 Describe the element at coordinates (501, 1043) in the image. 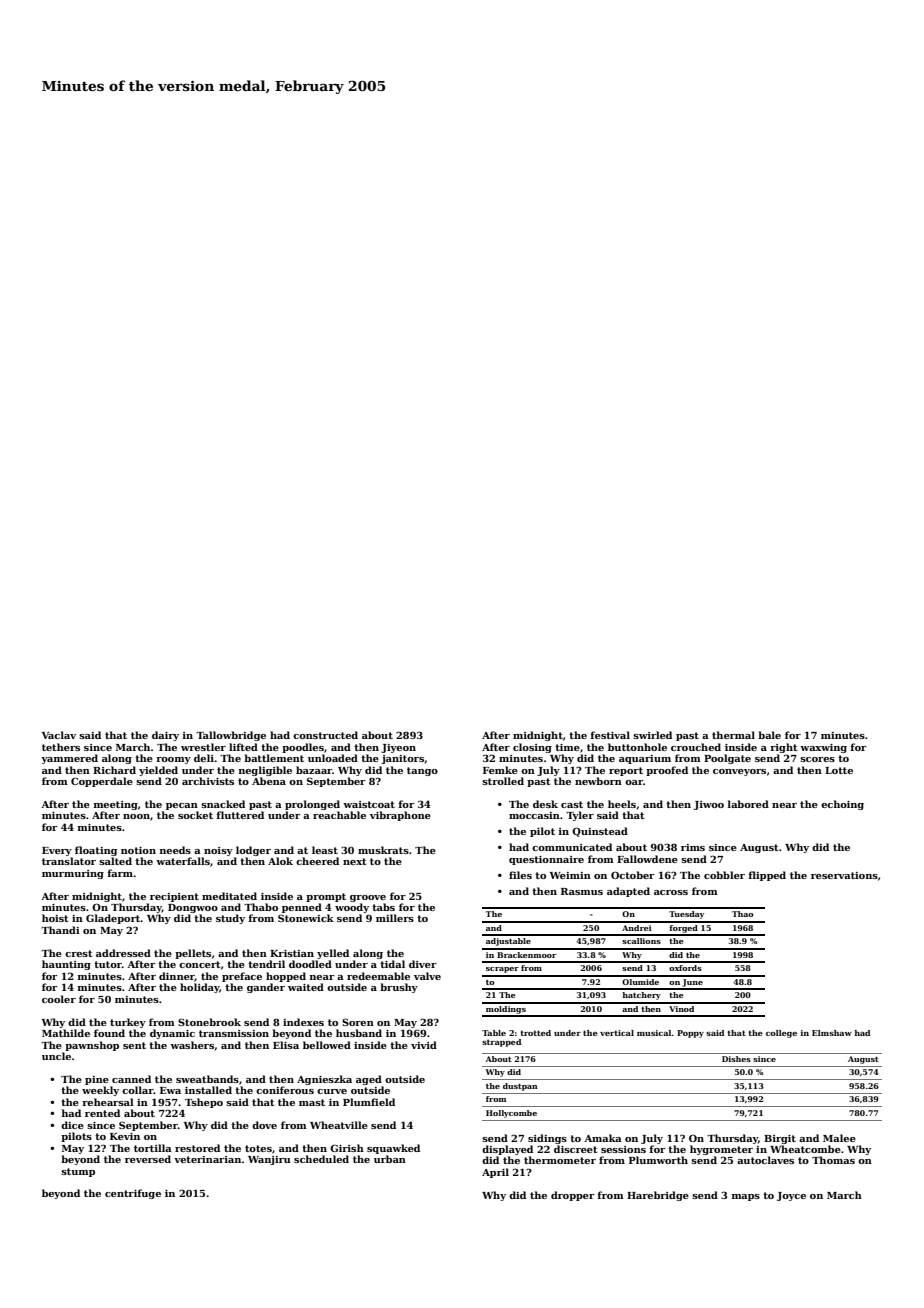

I see `strapped` at that location.
